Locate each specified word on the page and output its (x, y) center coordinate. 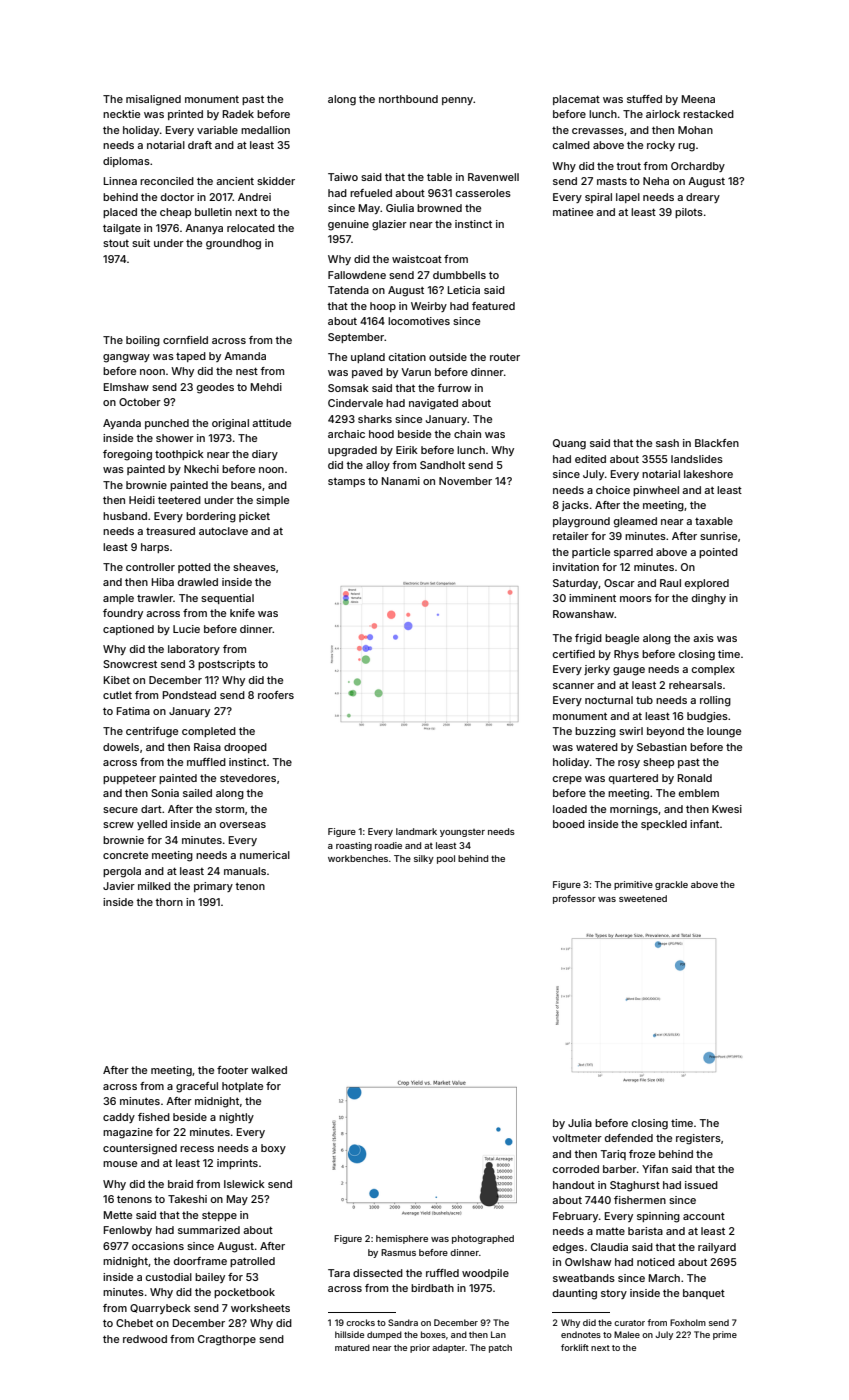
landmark (416, 831)
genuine (348, 225)
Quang (569, 444)
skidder (276, 181)
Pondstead (189, 695)
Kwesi (727, 809)
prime (725, 1335)
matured (352, 1347)
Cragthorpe (227, 1340)
